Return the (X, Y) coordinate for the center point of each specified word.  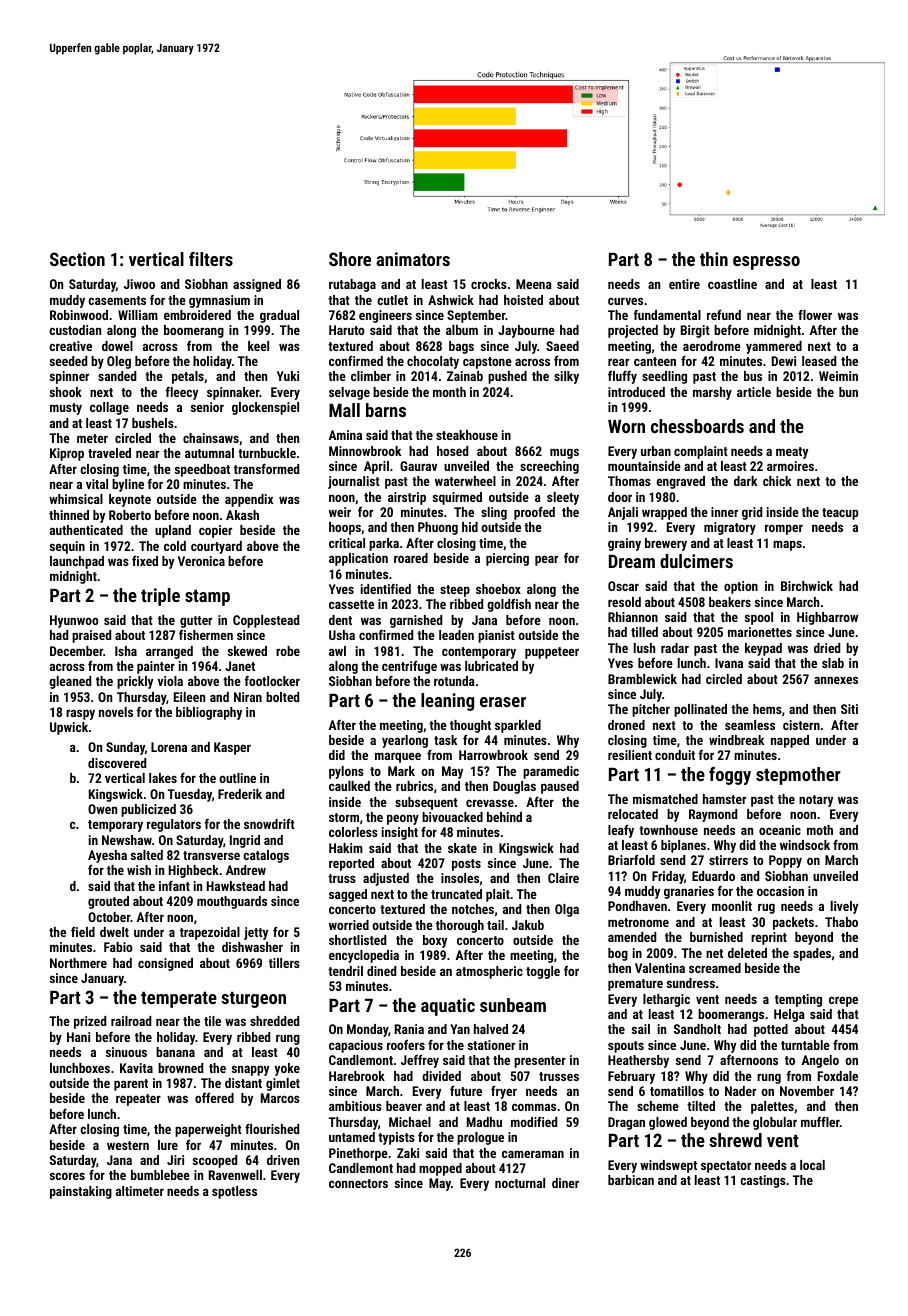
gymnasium (219, 301)
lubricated (491, 666)
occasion (780, 891)
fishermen (206, 635)
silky (566, 377)
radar (675, 648)
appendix (249, 500)
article (754, 392)
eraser (503, 702)
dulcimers (696, 561)
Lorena (169, 747)
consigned (165, 964)
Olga (567, 910)
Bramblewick (642, 679)
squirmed (457, 498)
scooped (215, 1161)
